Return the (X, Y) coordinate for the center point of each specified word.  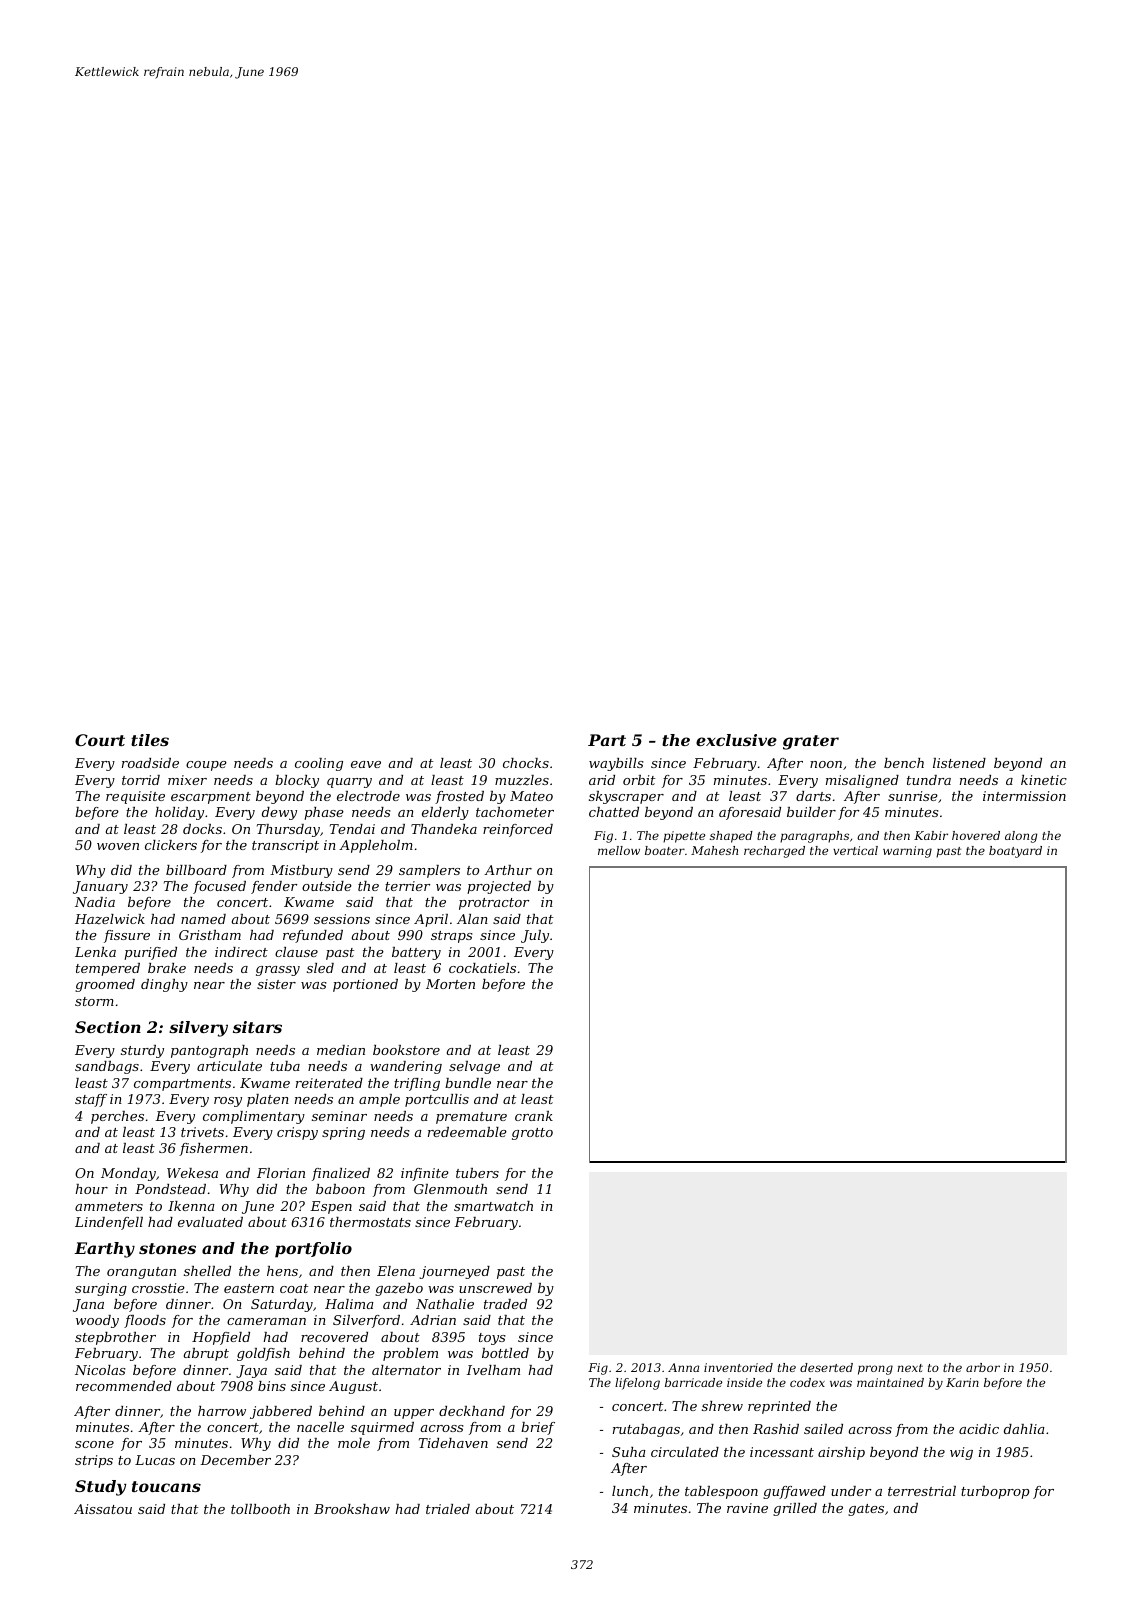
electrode (368, 796)
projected (499, 887)
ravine (747, 1508)
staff (91, 1100)
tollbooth (260, 1509)
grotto (532, 1134)
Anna (683, 1367)
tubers (477, 1173)
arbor (983, 1367)
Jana (88, 1305)
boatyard (1015, 852)
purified (150, 953)
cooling (319, 764)
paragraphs (814, 837)
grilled (795, 1509)
